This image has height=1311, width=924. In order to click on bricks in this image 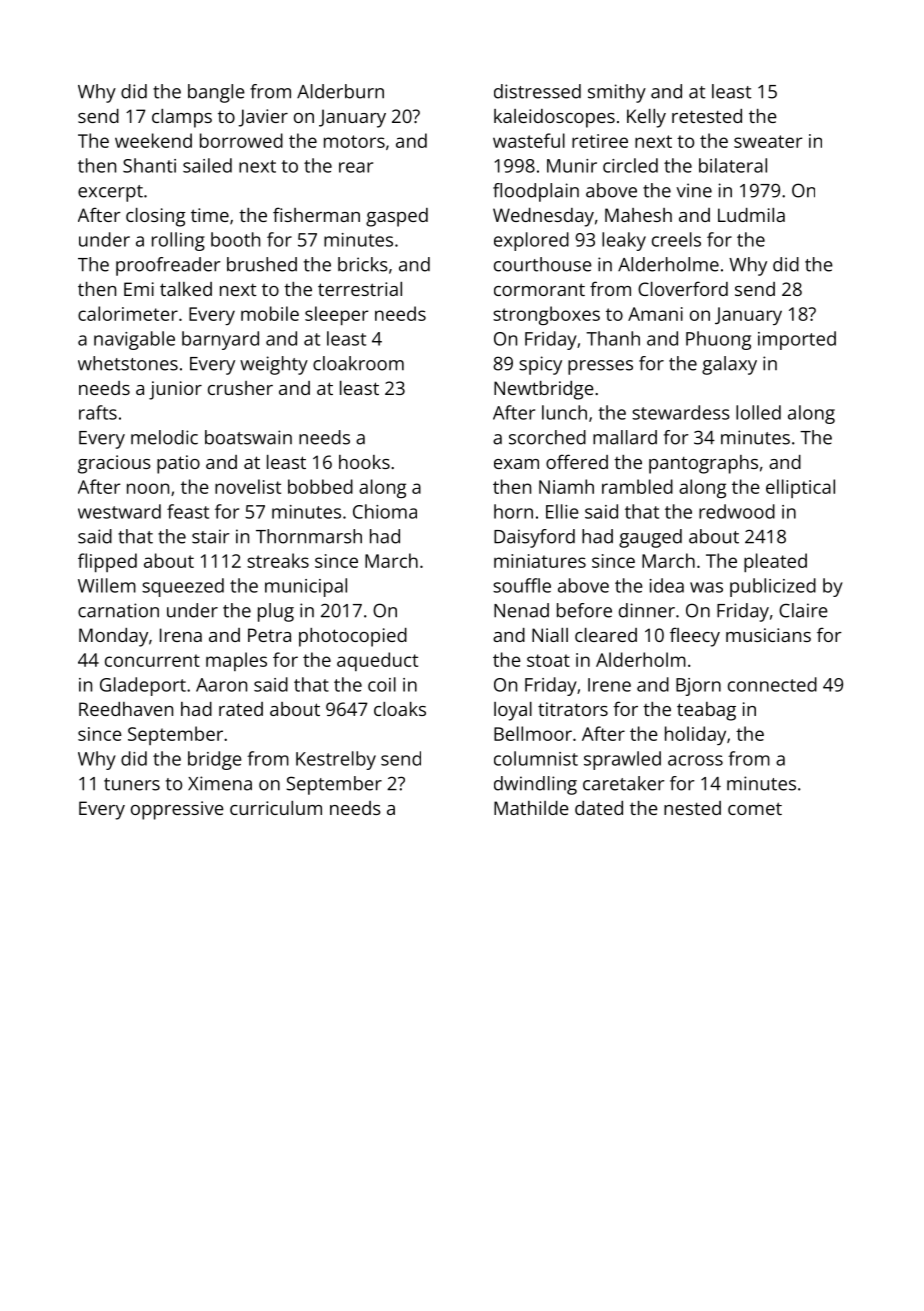, I will do `click(363, 264)`.
